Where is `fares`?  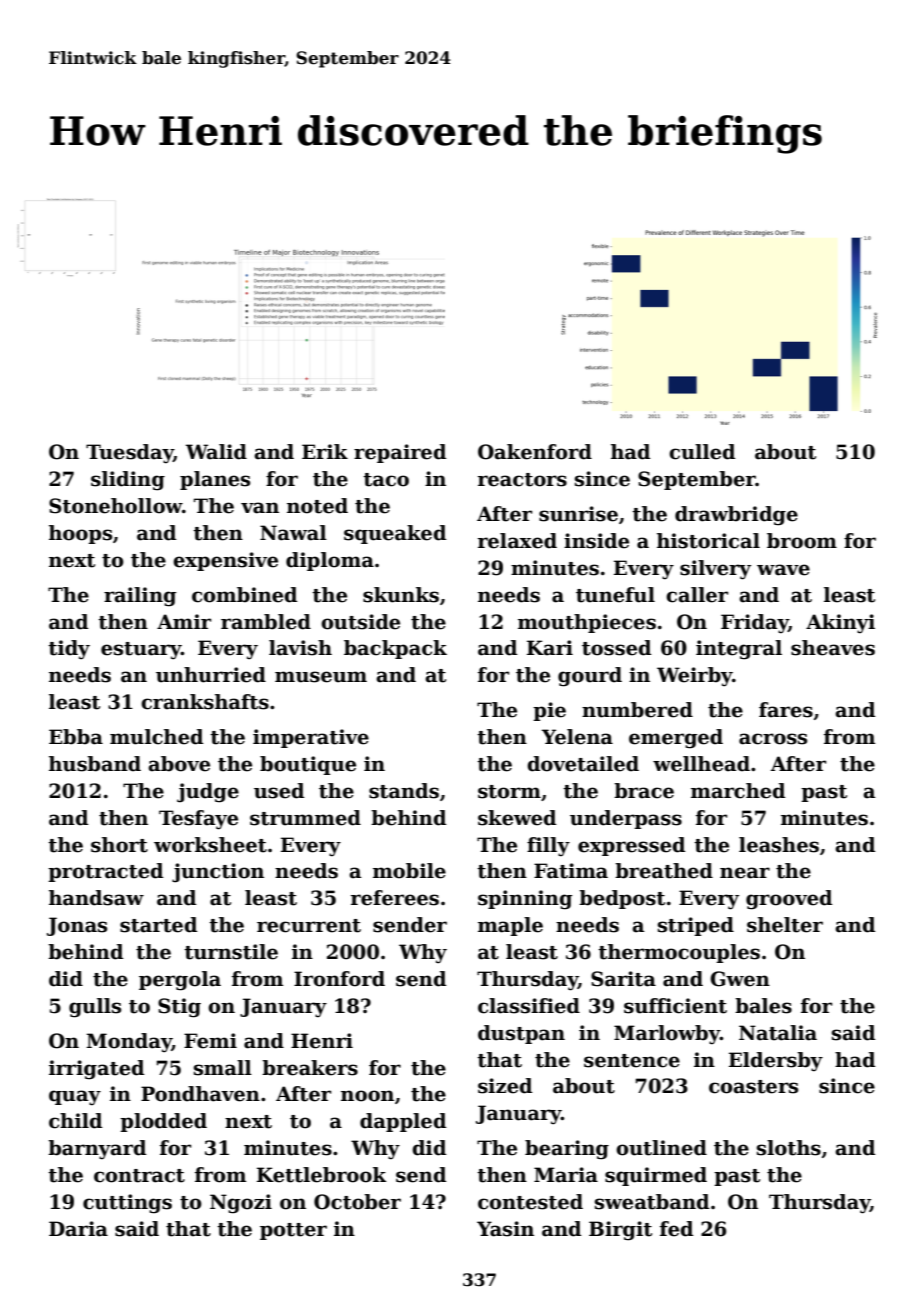
fares is located at coordinates (786, 710).
